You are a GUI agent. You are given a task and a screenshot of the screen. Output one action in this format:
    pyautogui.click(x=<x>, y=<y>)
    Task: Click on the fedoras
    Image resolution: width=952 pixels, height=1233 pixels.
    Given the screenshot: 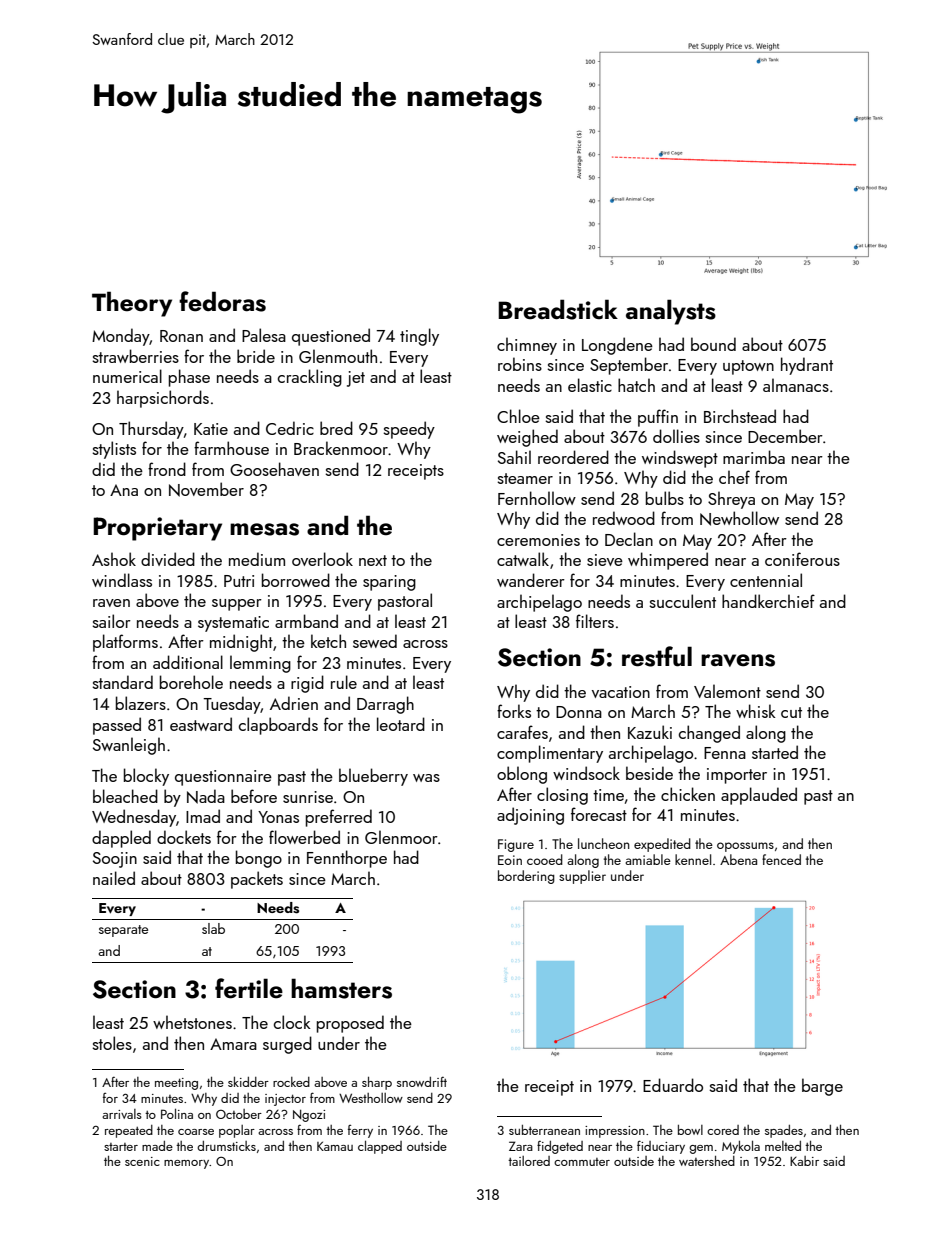 What is the action you would take?
    pyautogui.click(x=222, y=301)
